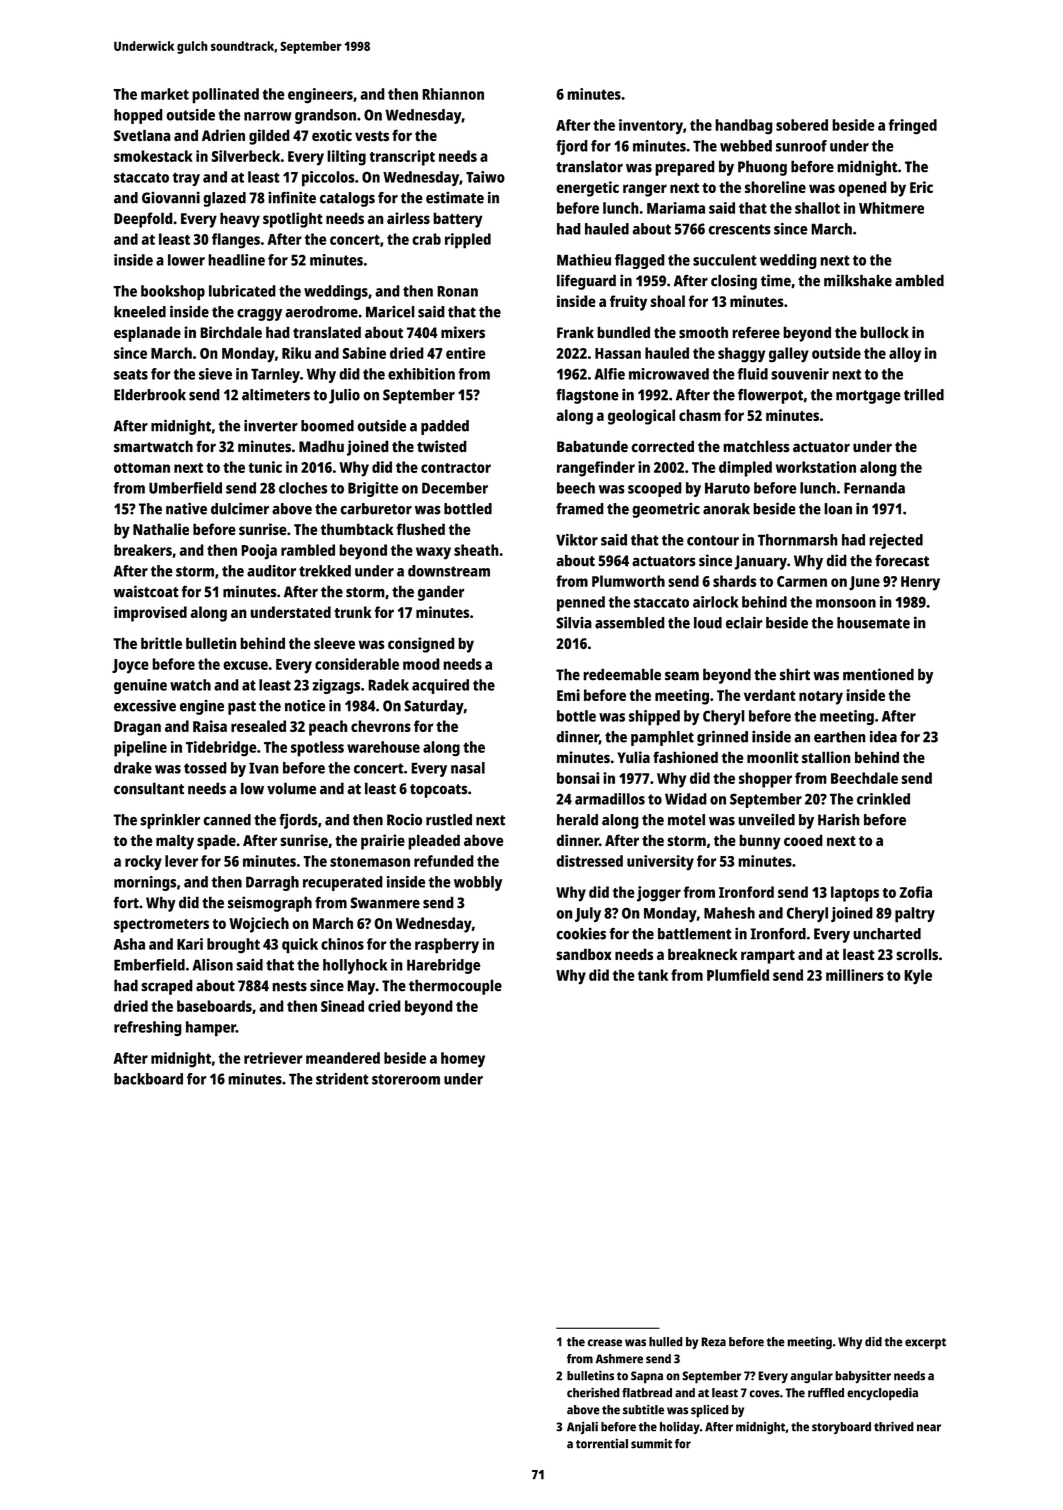 The width and height of the page is (1063, 1510). I want to click on milliners, so click(855, 975).
